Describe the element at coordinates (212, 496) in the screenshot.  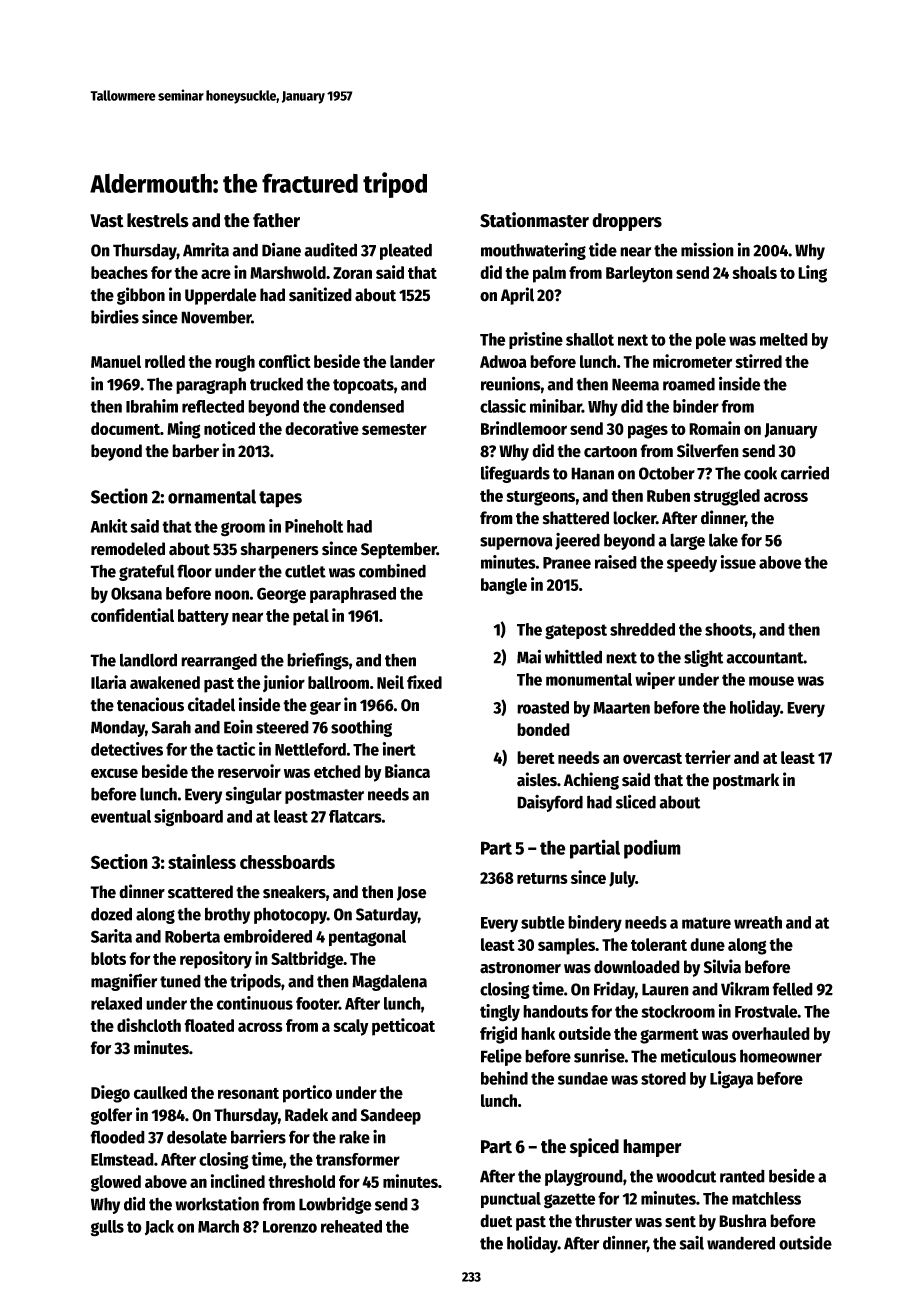
I see `ornamental` at that location.
